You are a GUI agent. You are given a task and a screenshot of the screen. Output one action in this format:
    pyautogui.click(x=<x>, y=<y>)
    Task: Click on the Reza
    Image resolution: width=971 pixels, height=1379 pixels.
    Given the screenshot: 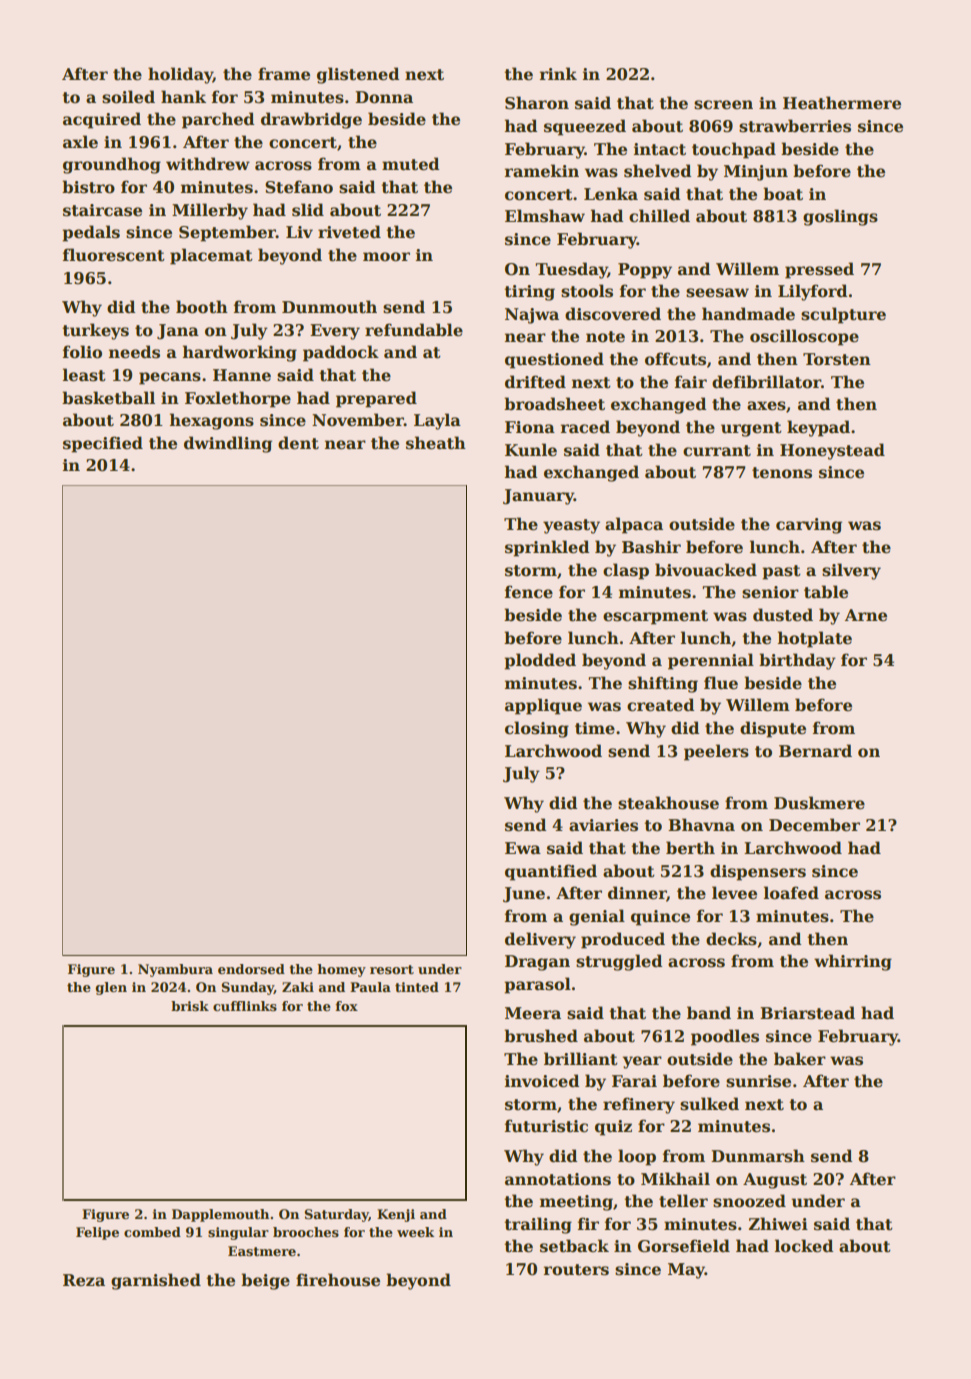 What is the action you would take?
    pyautogui.click(x=84, y=1280)
